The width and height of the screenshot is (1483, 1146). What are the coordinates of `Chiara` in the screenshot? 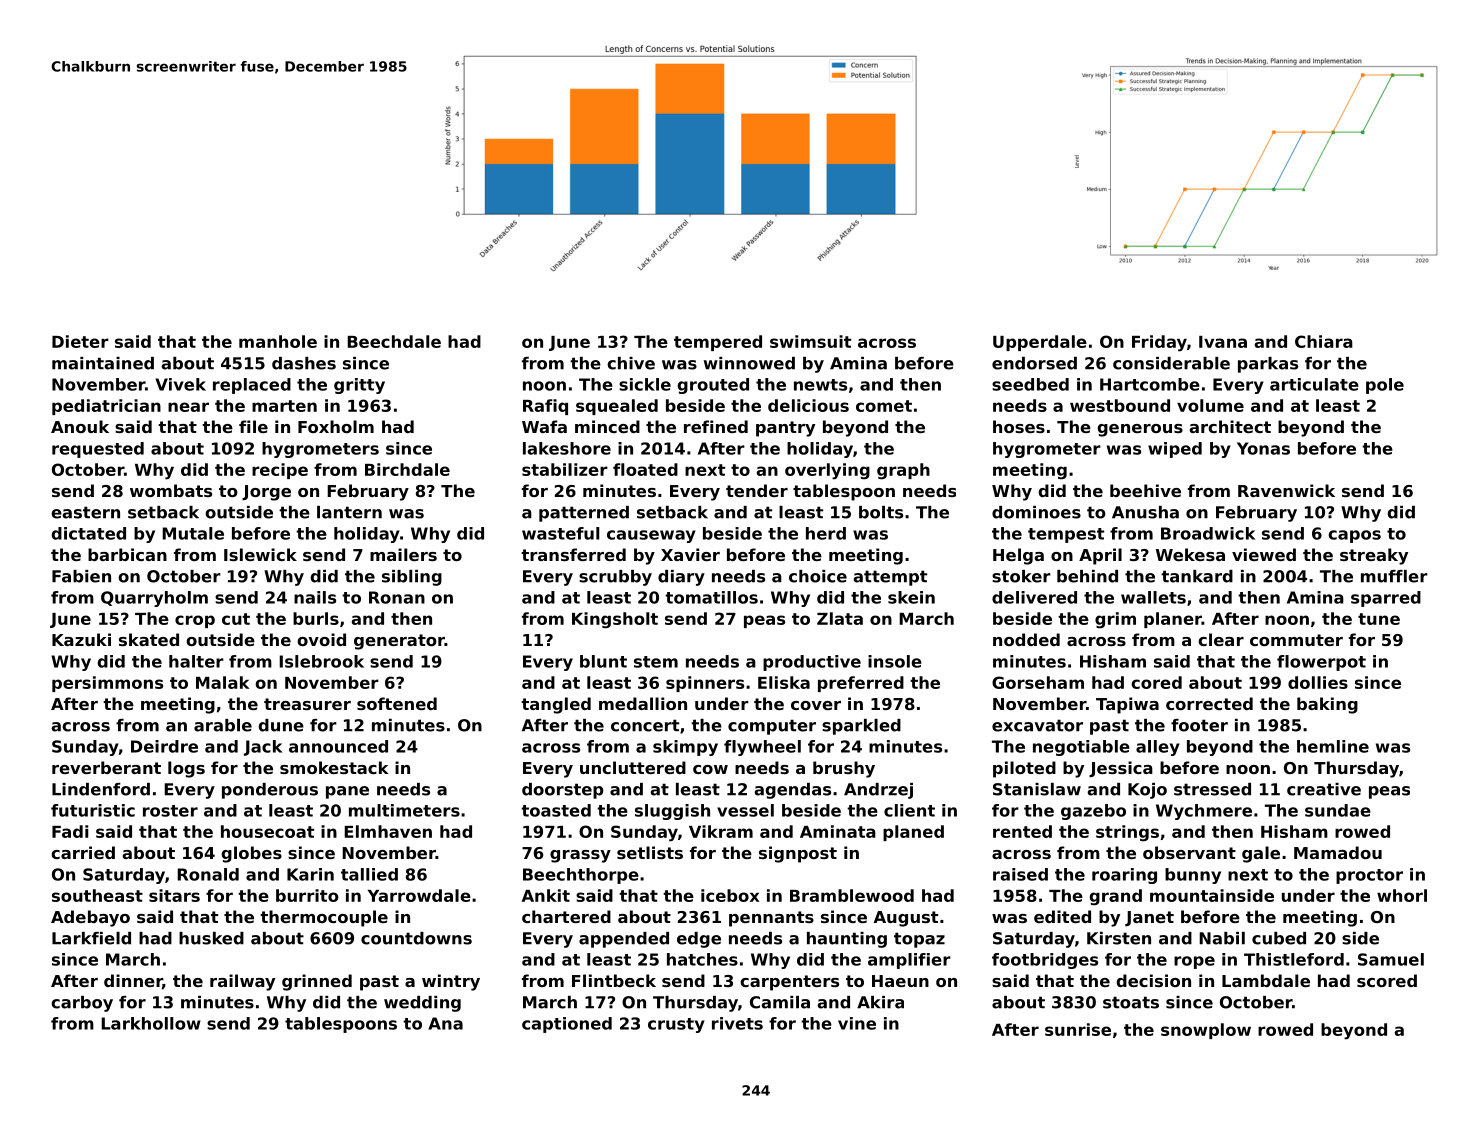 It's located at (1324, 341).
